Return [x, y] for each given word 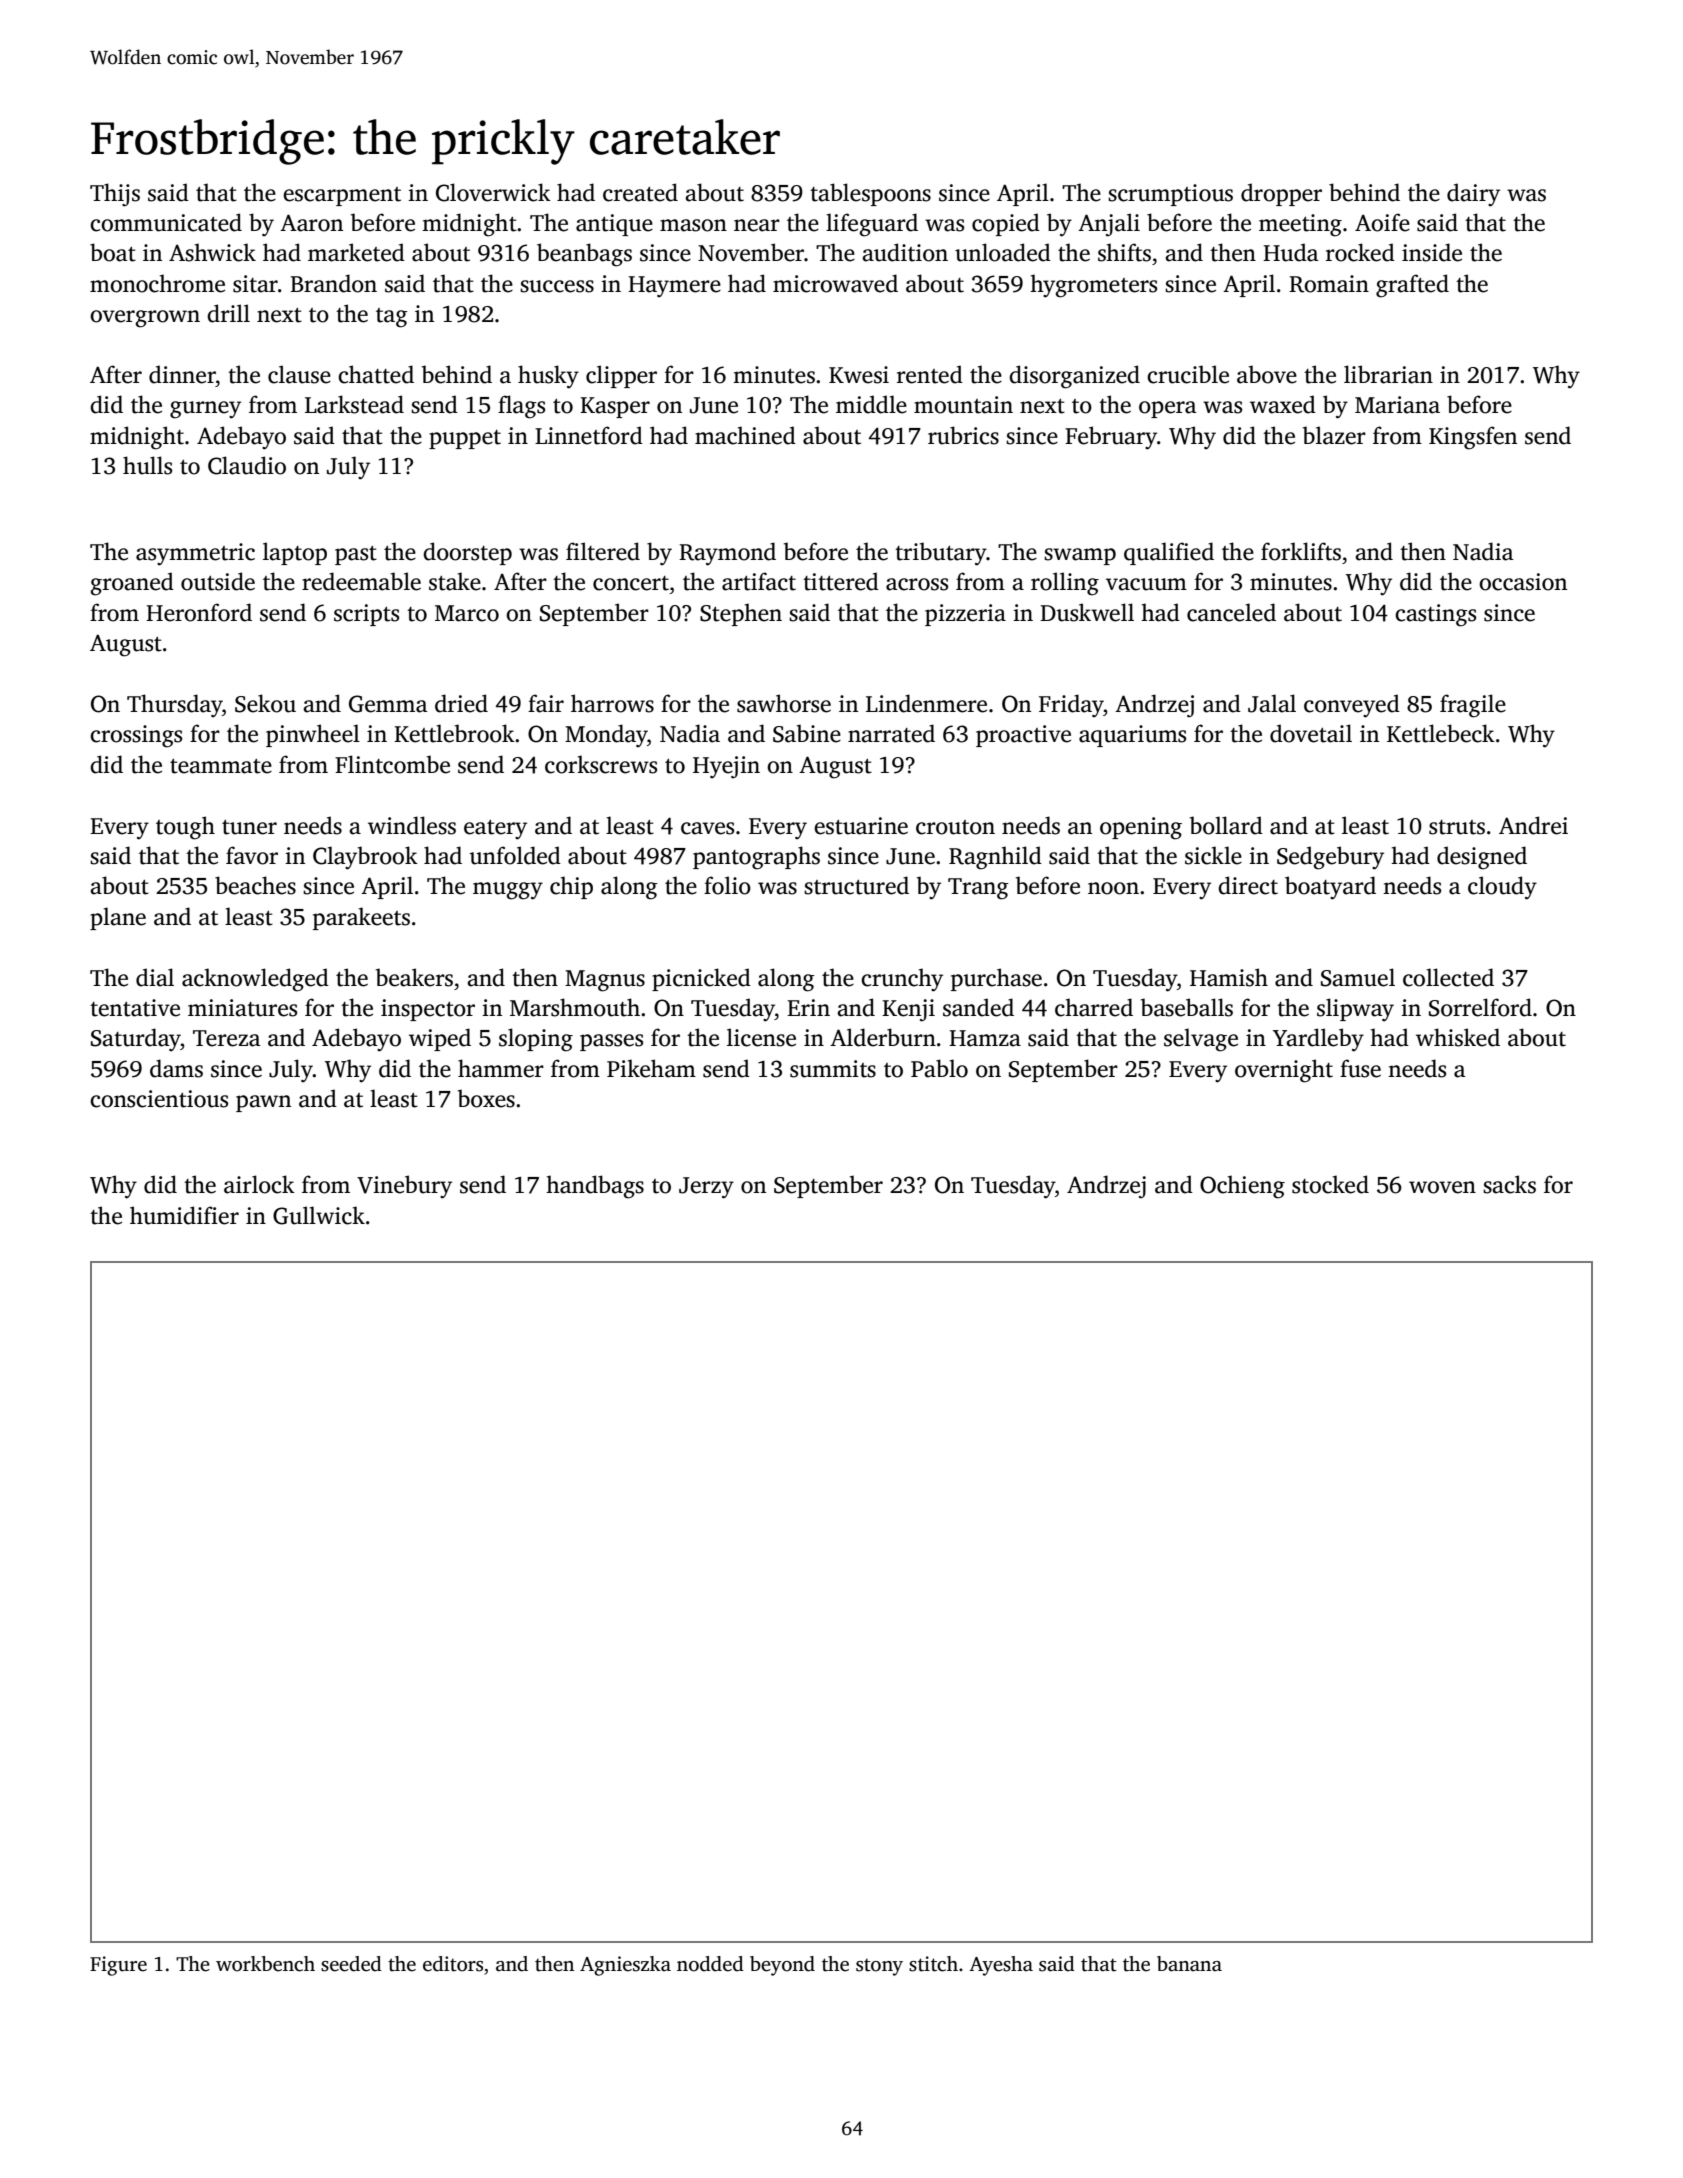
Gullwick [319, 1215]
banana [1189, 1964]
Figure [118, 1966]
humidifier [184, 1215]
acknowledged [255, 980]
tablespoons [870, 194]
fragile [1473, 706]
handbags [595, 1187]
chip [571, 887]
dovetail [1311, 733]
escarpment [342, 196]
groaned [132, 584]
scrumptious [1170, 195]
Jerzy [706, 1188]
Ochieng [1242, 1187]
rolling [1065, 584]
